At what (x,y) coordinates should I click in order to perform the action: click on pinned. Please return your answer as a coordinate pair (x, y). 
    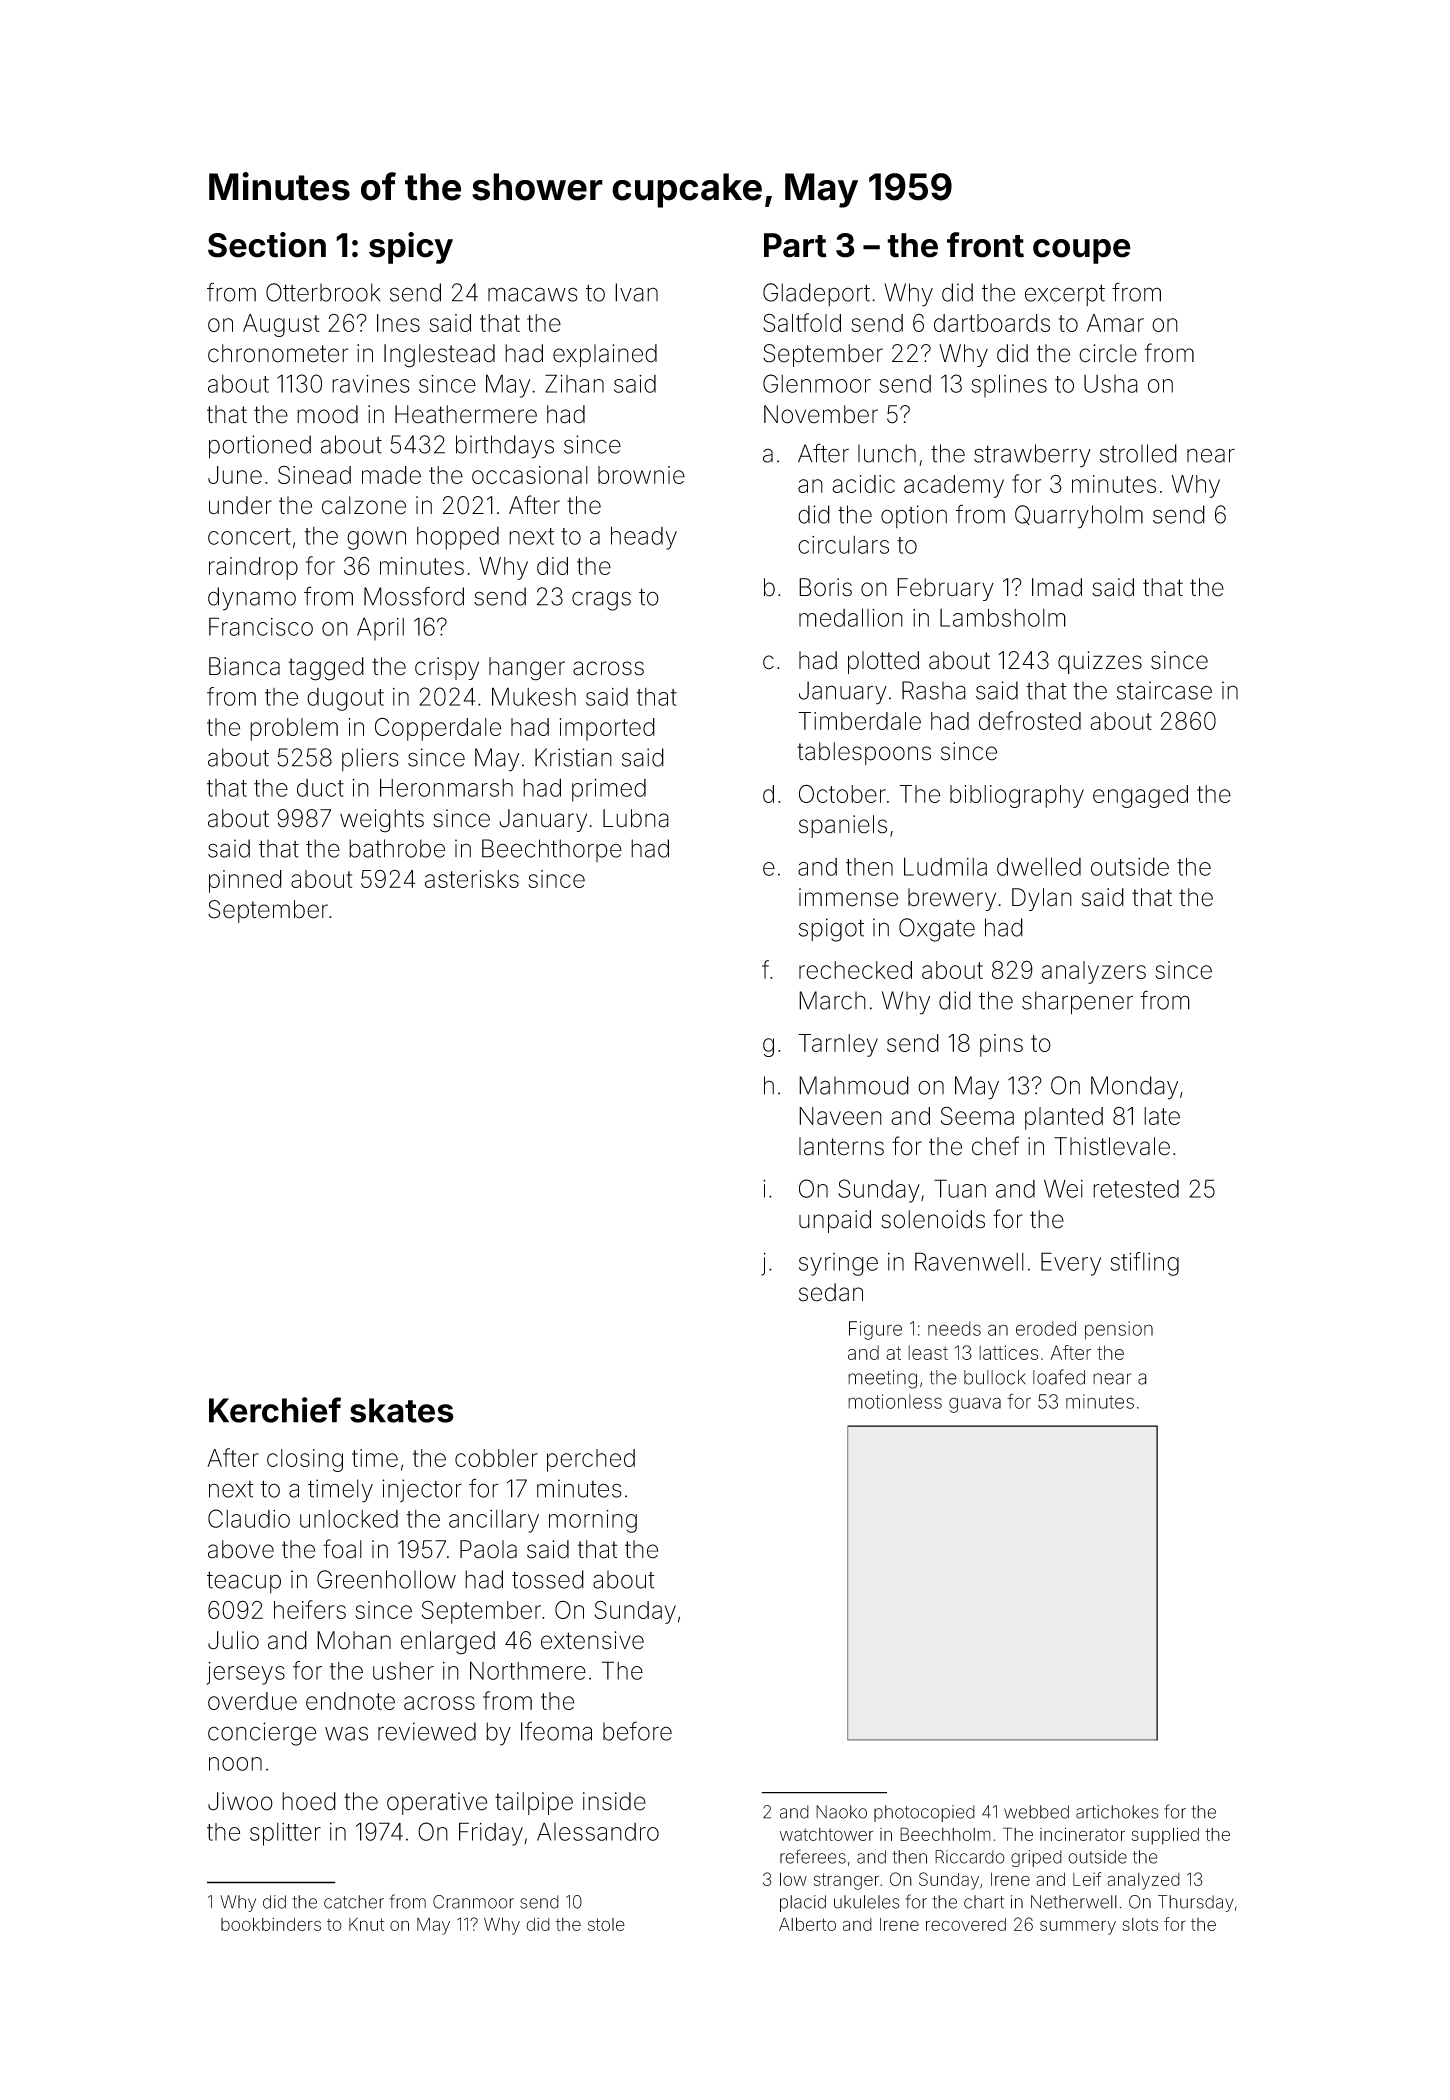
    Looking at the image, I should click on (245, 881).
